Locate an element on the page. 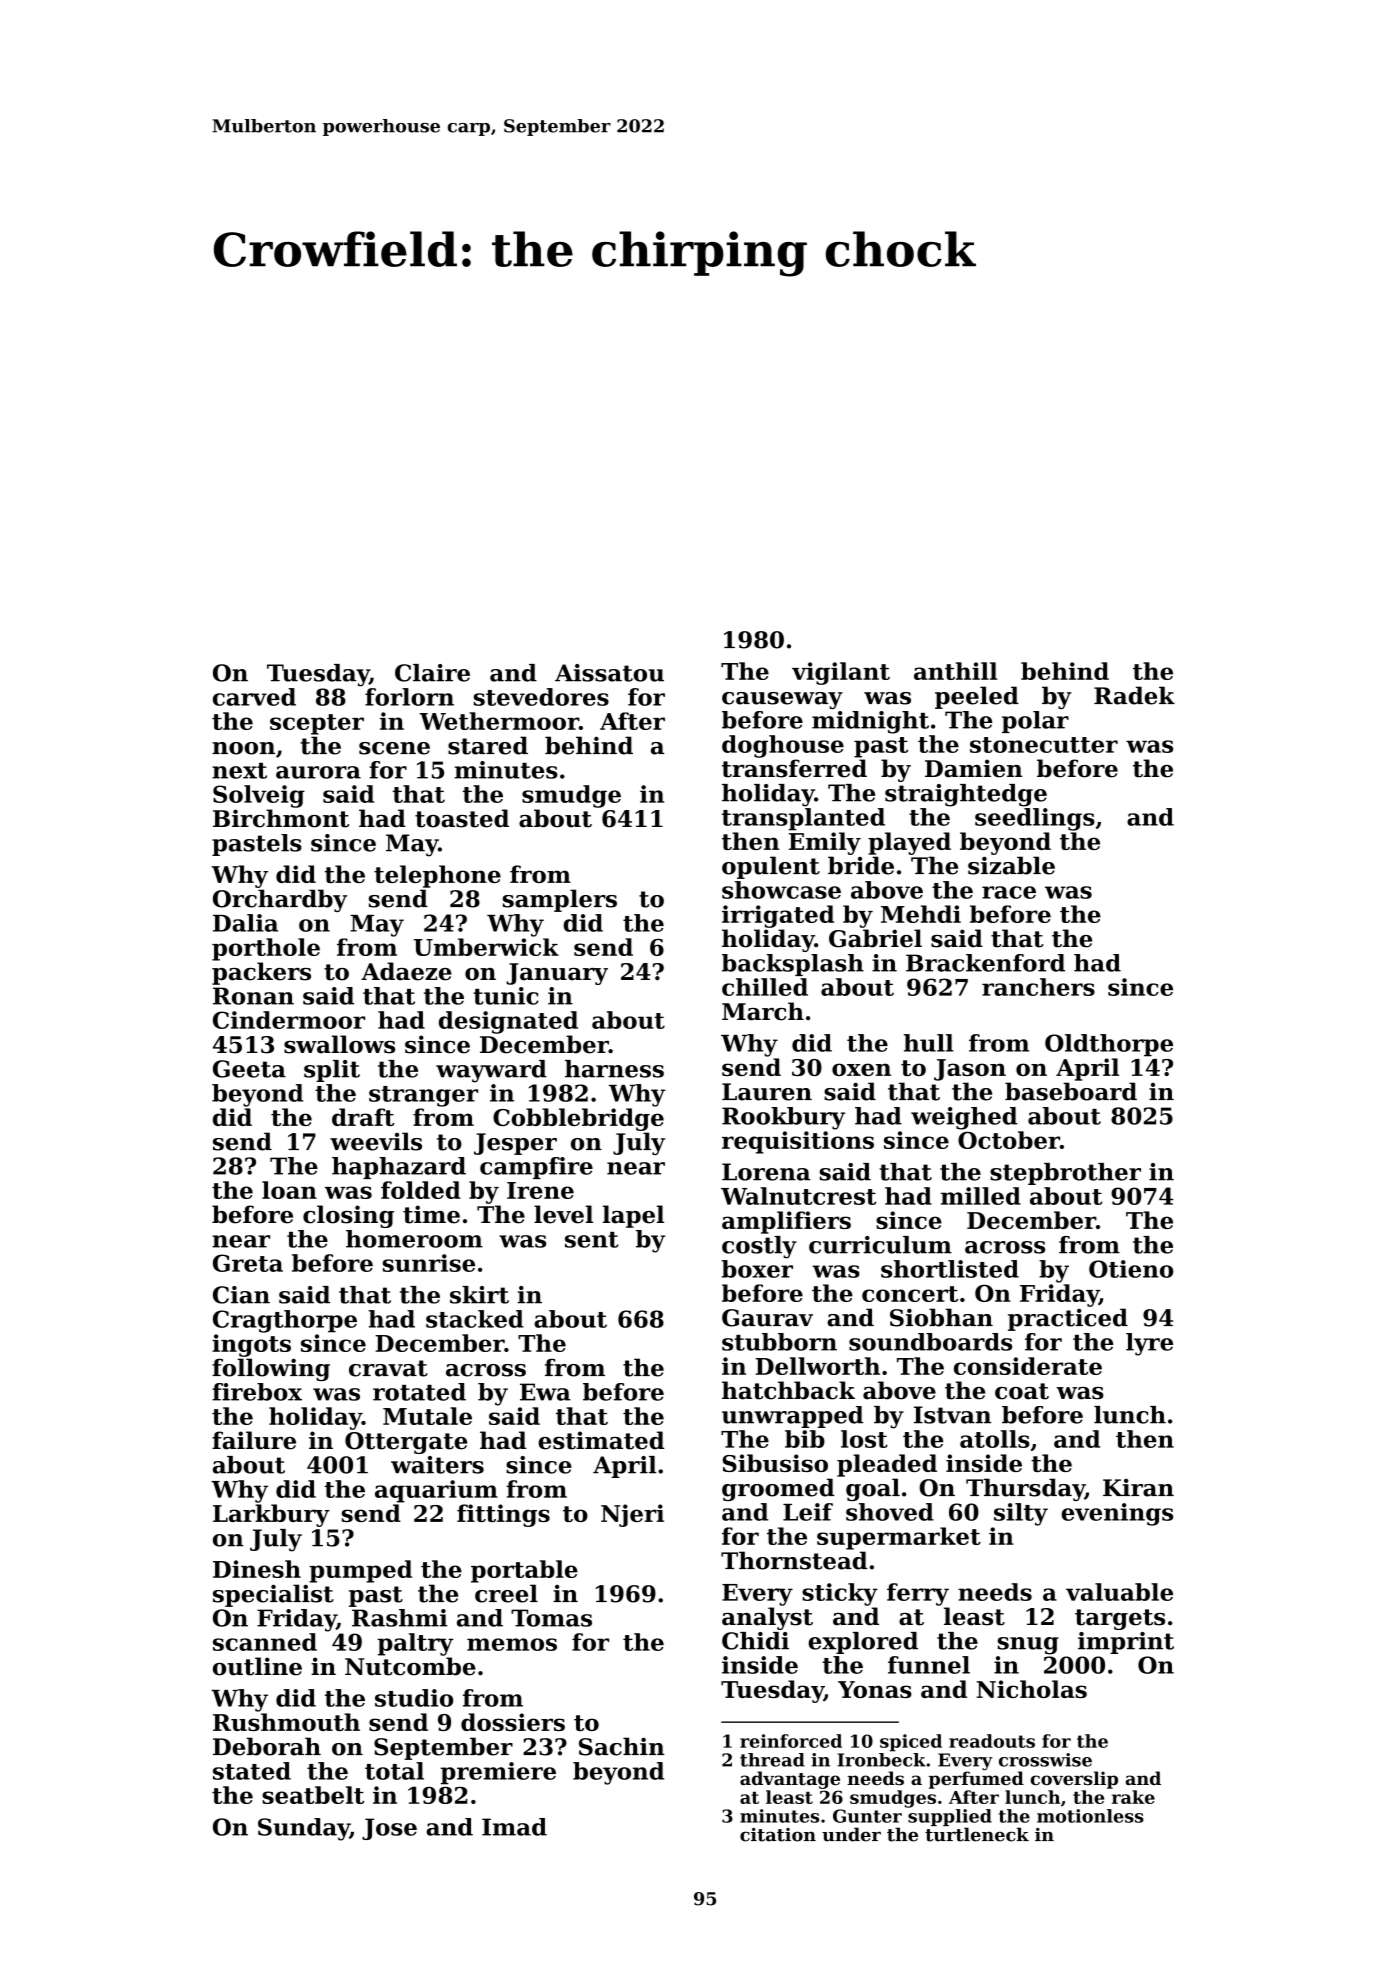 This image has height=1969, width=1386. seedlings is located at coordinates (1035, 819).
